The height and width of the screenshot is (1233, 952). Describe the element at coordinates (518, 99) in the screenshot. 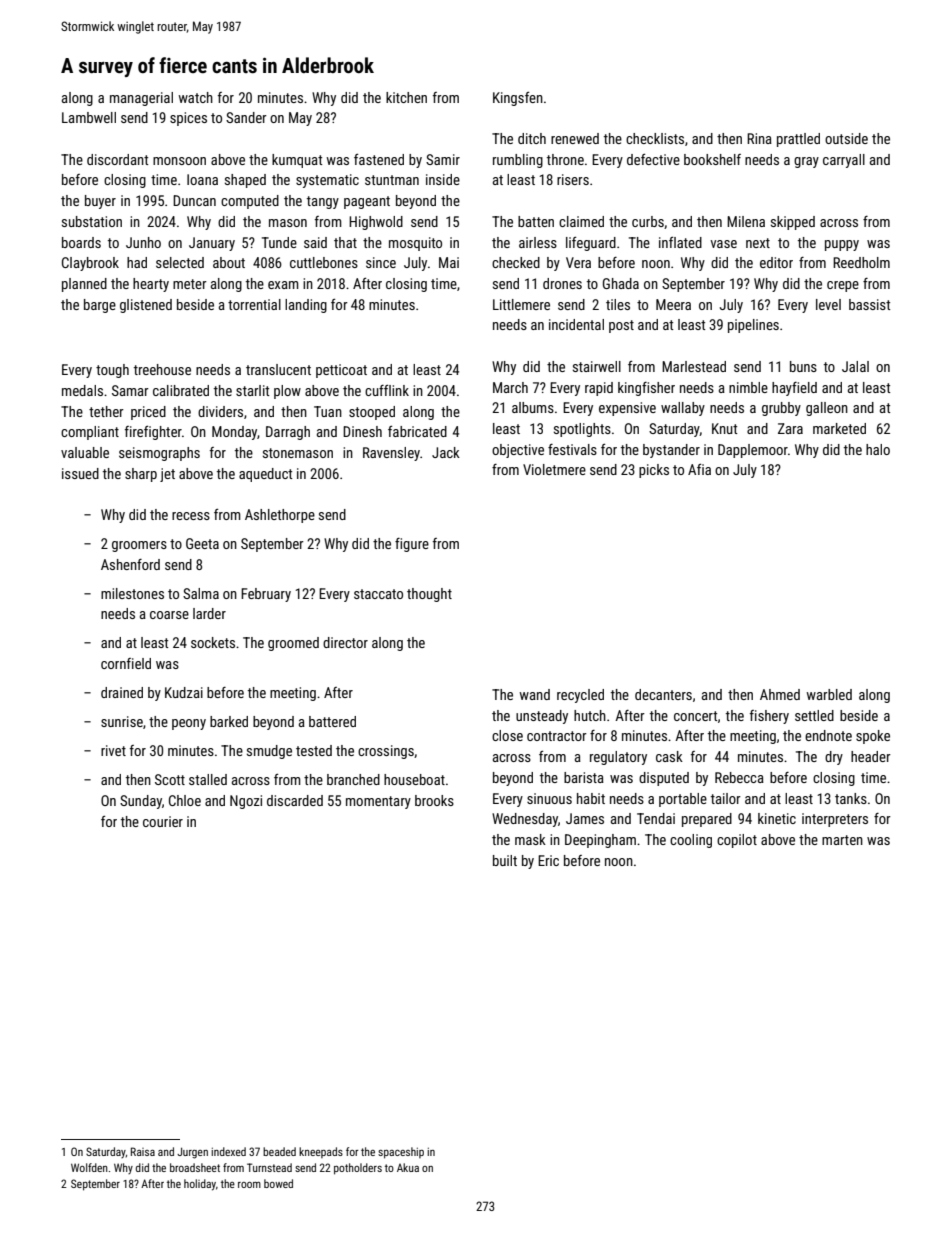

I see `Kingsfen` at that location.
